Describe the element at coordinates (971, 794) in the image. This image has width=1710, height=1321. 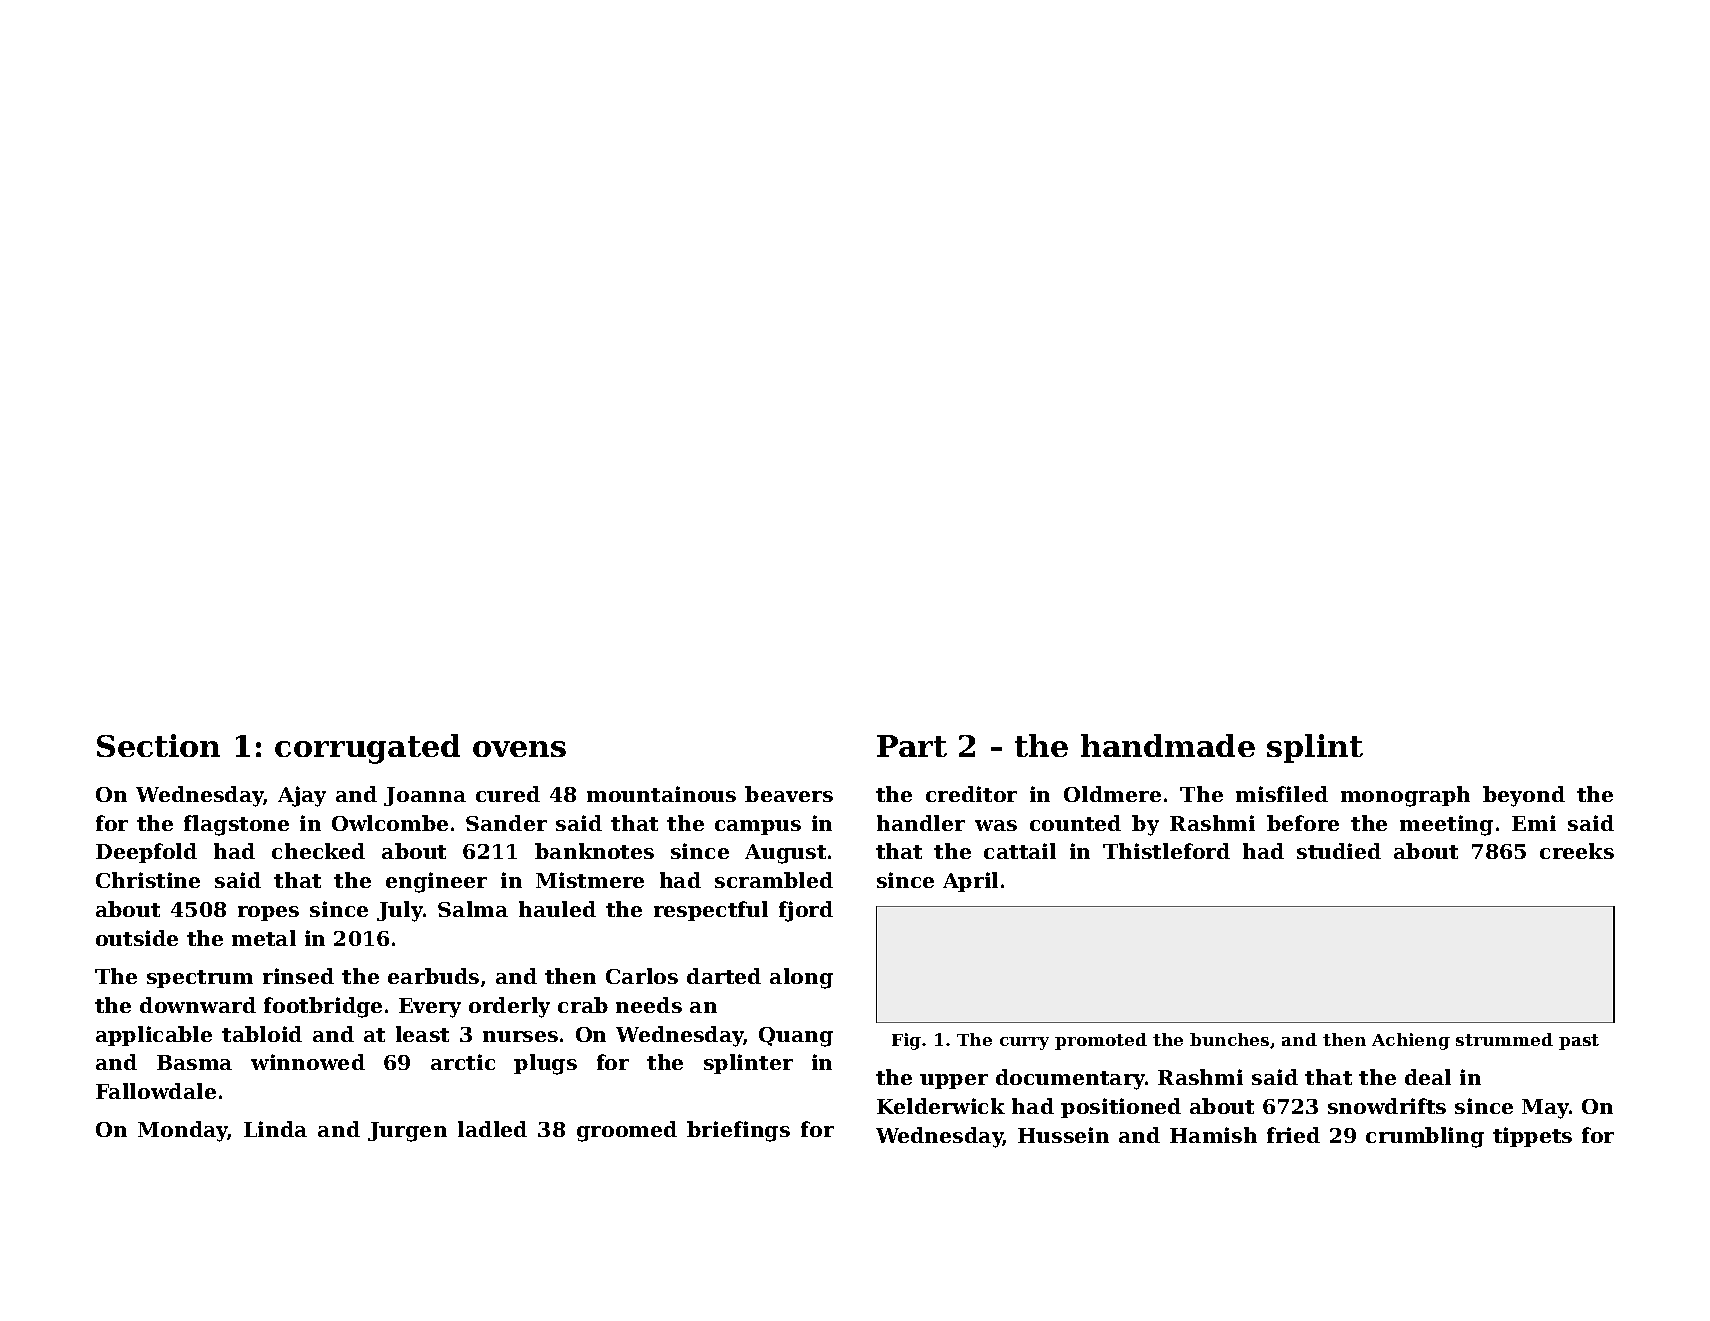
I see `creditor` at that location.
